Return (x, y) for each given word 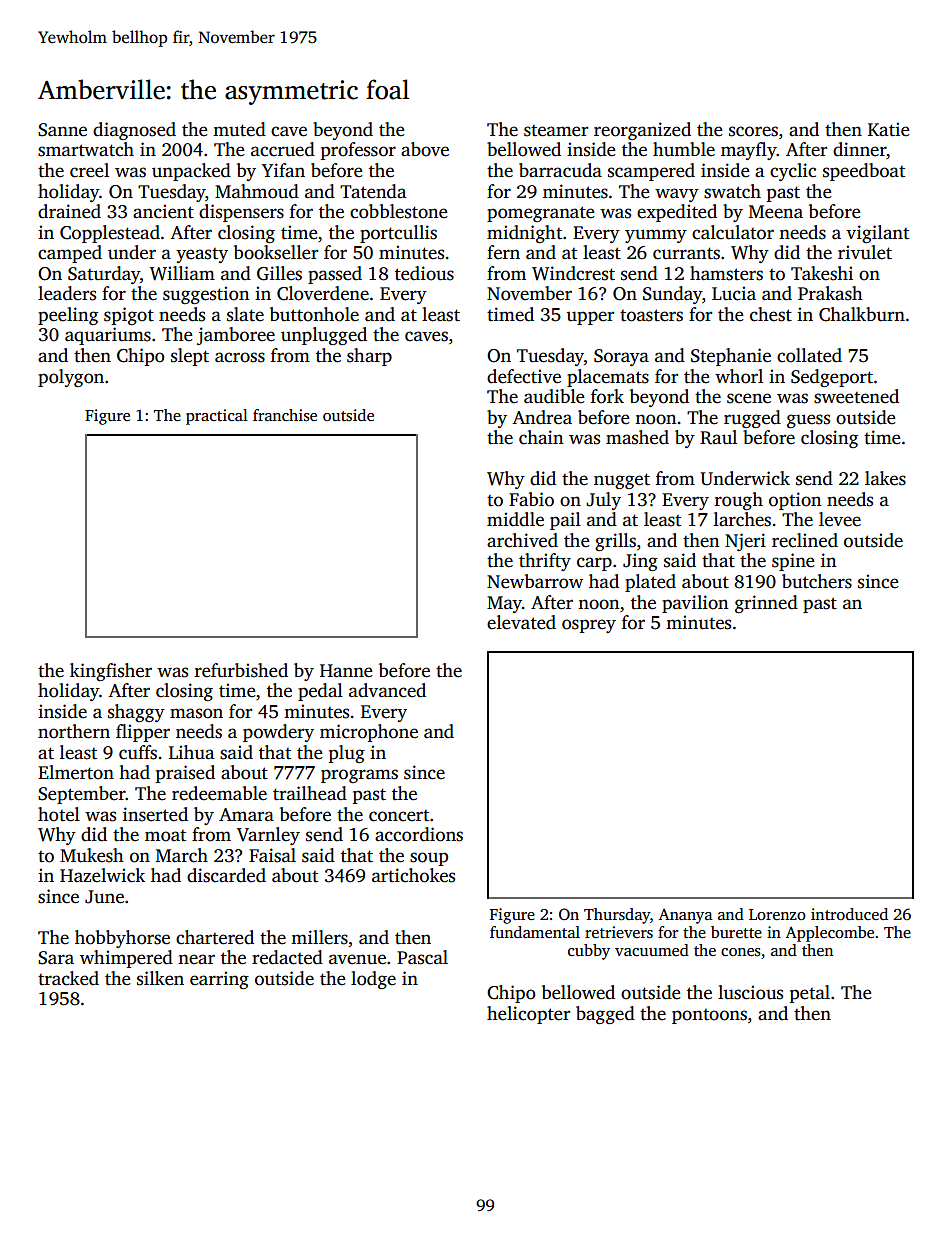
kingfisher (111, 672)
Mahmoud (257, 191)
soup (429, 859)
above (425, 149)
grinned (766, 604)
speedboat (864, 172)
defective (524, 376)
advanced (387, 690)
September (82, 795)
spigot (129, 316)
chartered (215, 937)
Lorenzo (777, 914)
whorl (739, 376)
